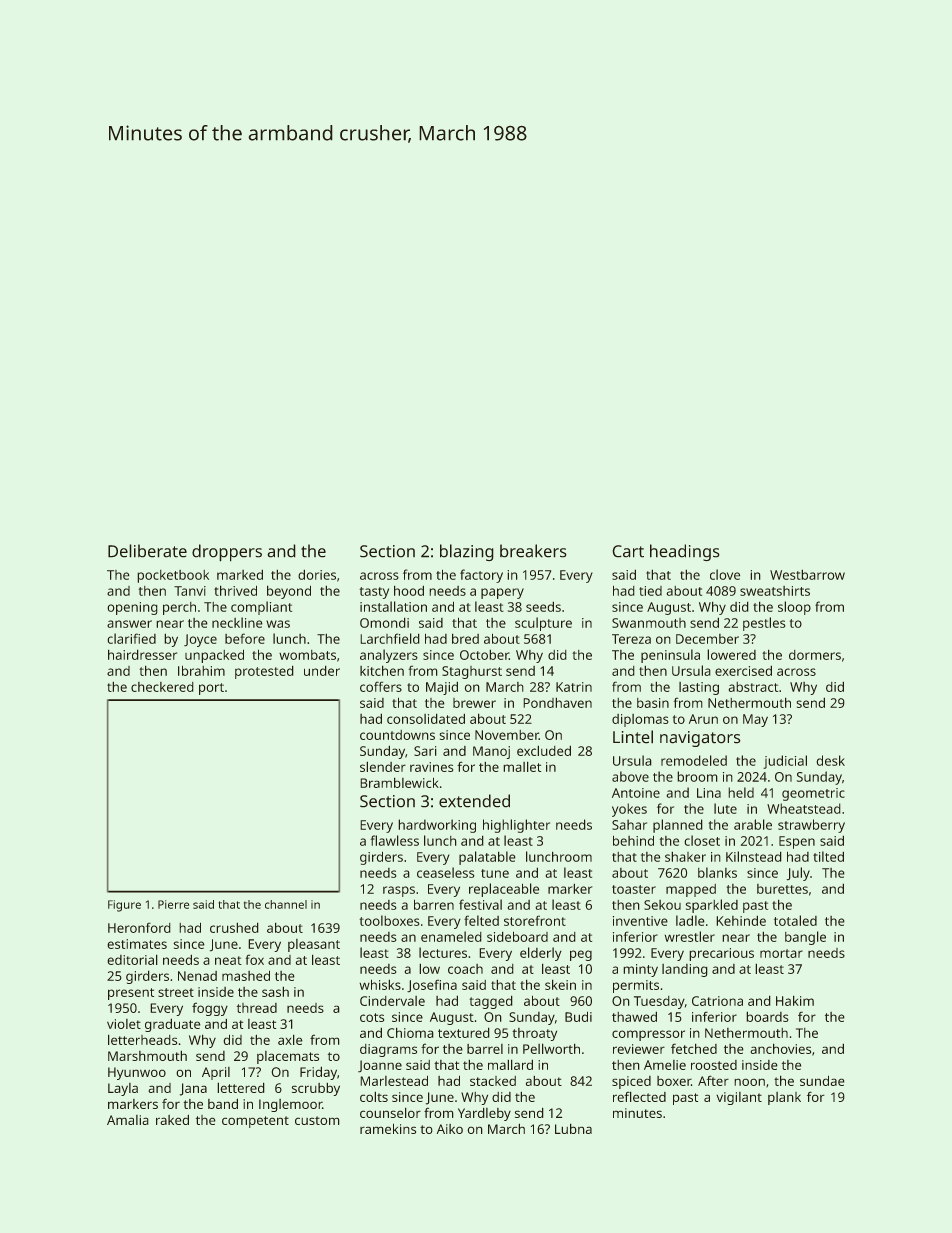 This page has width=952, height=1233. What do you see at coordinates (307, 655) in the page?
I see `wombats` at bounding box center [307, 655].
